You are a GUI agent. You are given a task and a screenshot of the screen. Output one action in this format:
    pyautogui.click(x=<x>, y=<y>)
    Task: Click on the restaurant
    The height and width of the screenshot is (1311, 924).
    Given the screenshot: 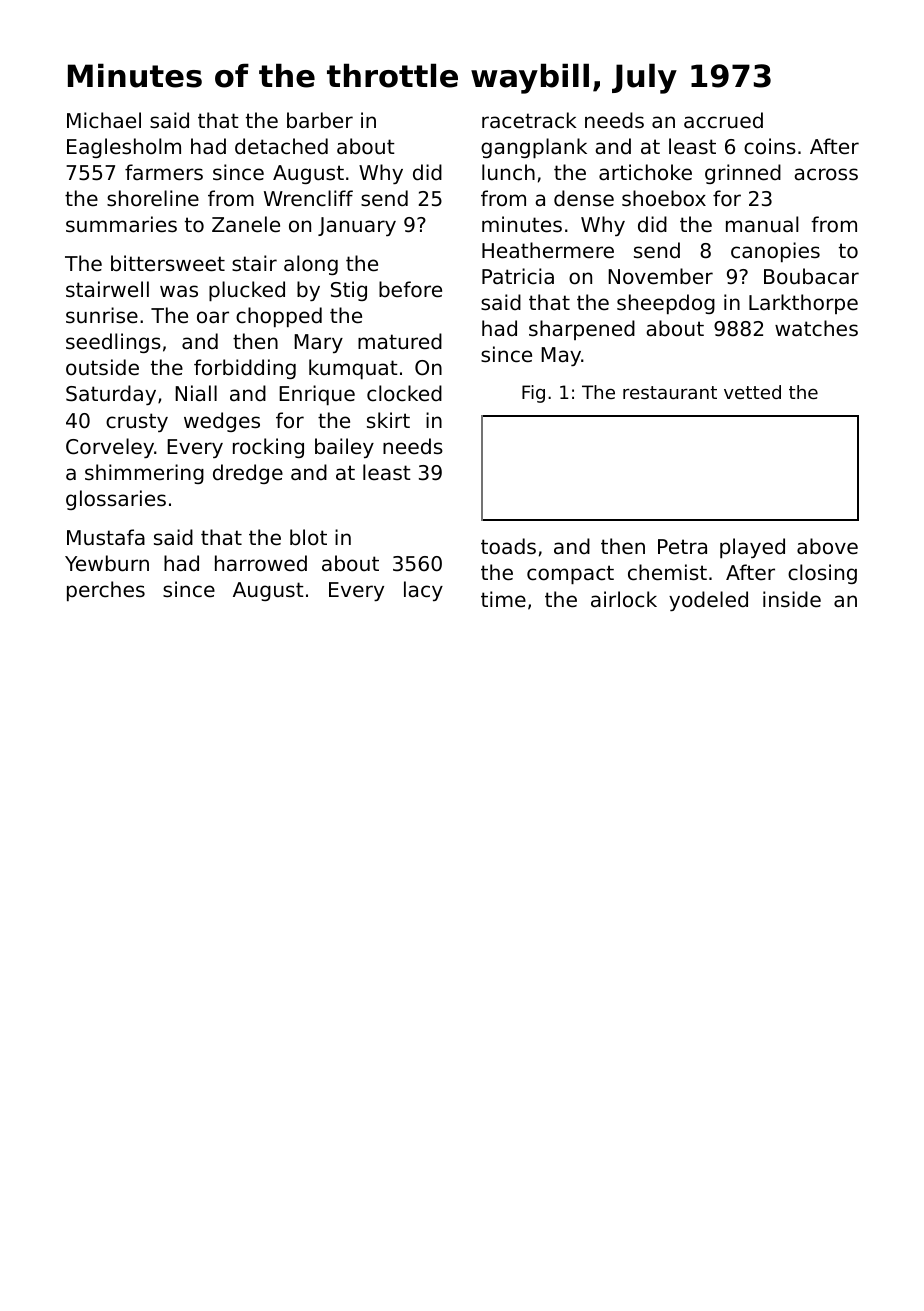 What is the action you would take?
    pyautogui.click(x=670, y=392)
